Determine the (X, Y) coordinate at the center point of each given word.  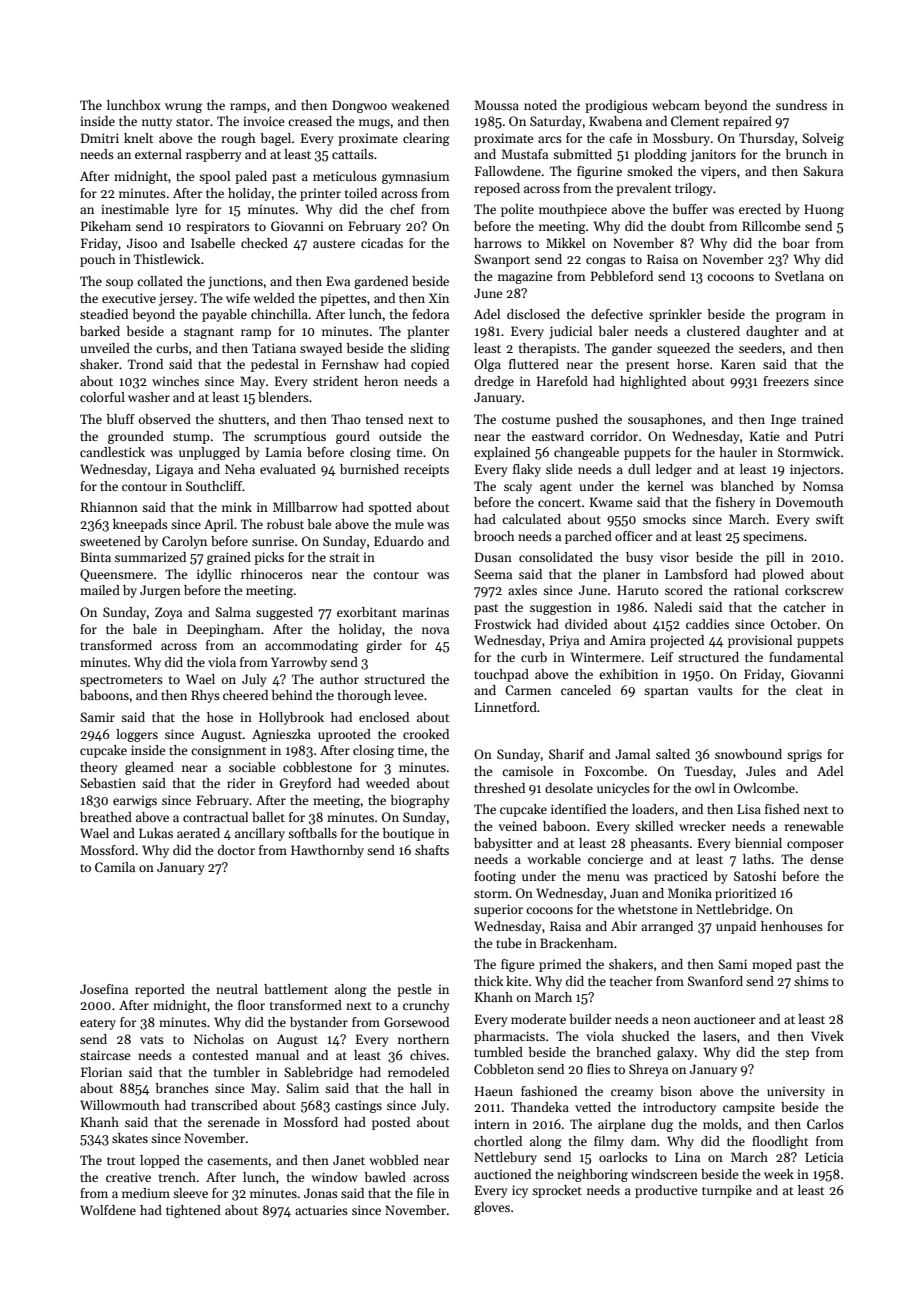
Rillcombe (771, 226)
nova (435, 630)
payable (224, 315)
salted (673, 754)
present (647, 366)
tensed (384, 419)
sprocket (557, 1191)
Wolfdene (108, 1210)
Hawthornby (327, 851)
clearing (426, 139)
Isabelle (213, 243)
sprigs (804, 755)
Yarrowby (299, 663)
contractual (215, 817)
